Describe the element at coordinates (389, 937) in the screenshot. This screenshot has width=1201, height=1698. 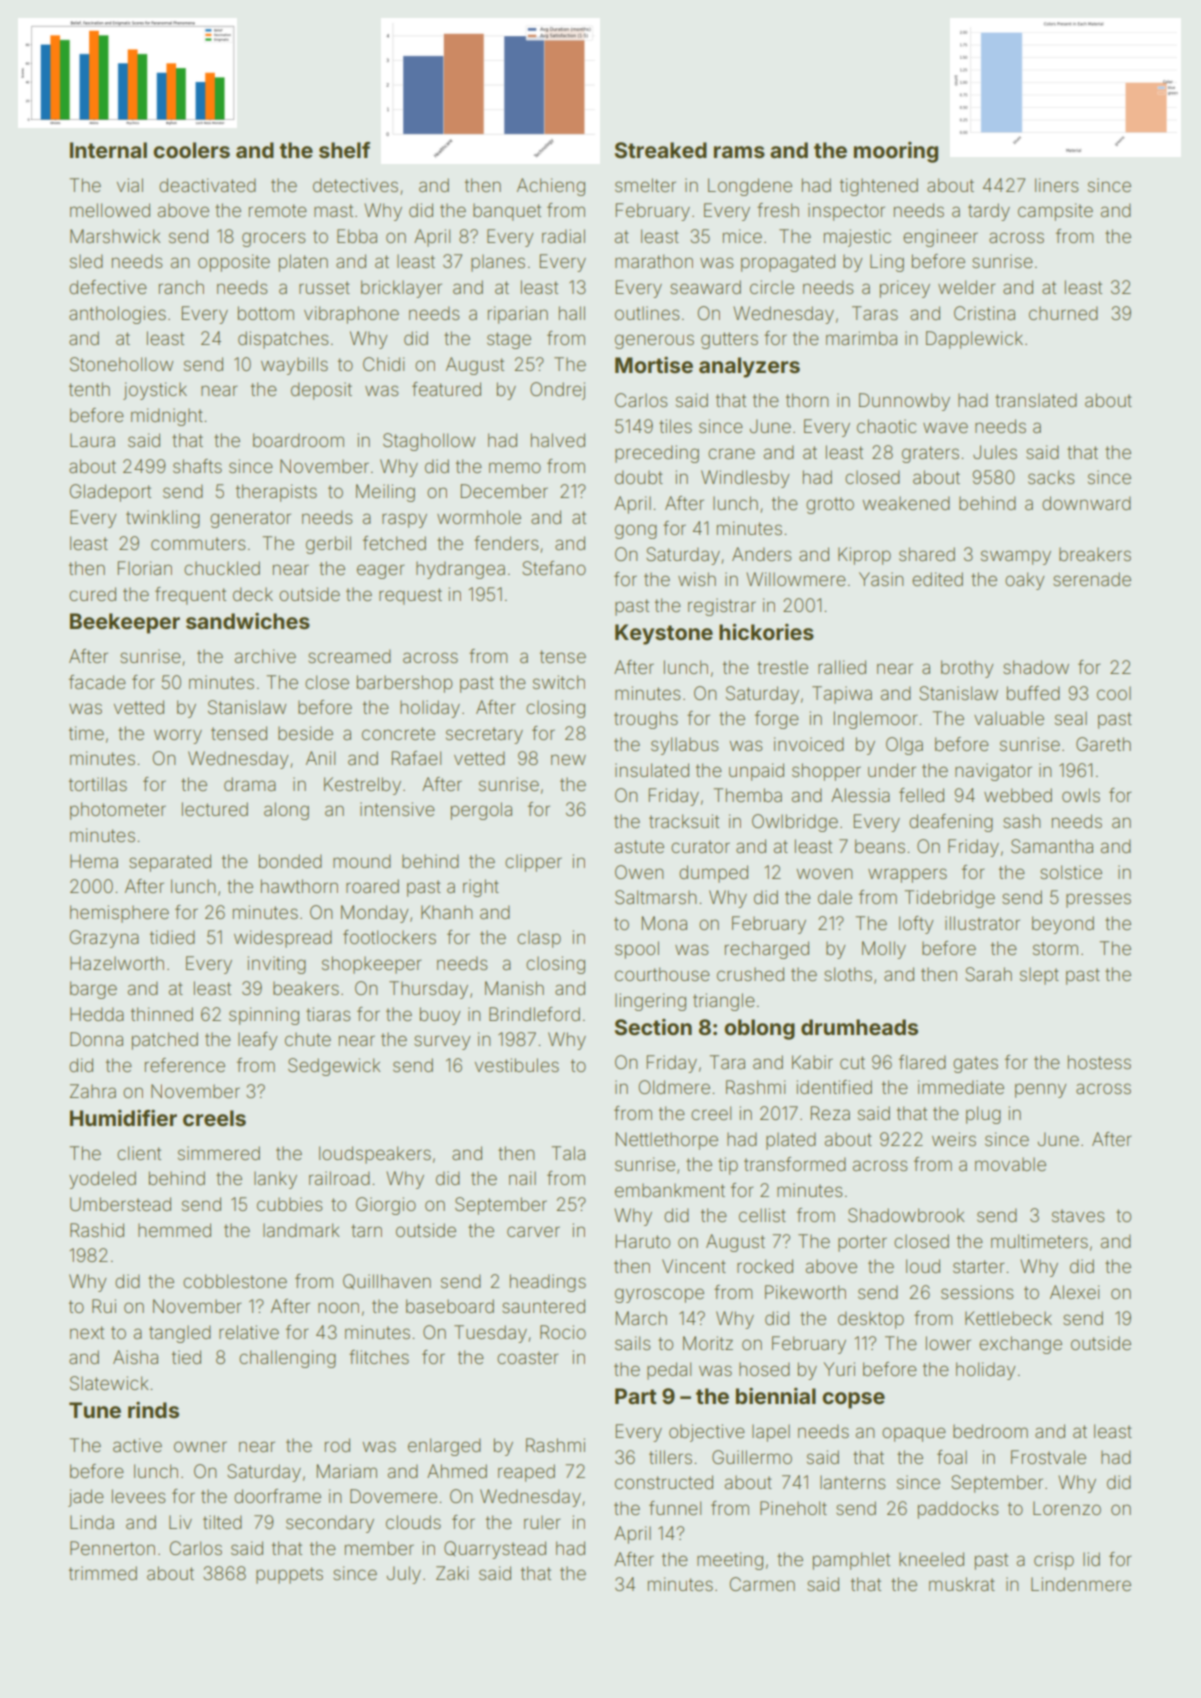
I see `footlockers` at that location.
